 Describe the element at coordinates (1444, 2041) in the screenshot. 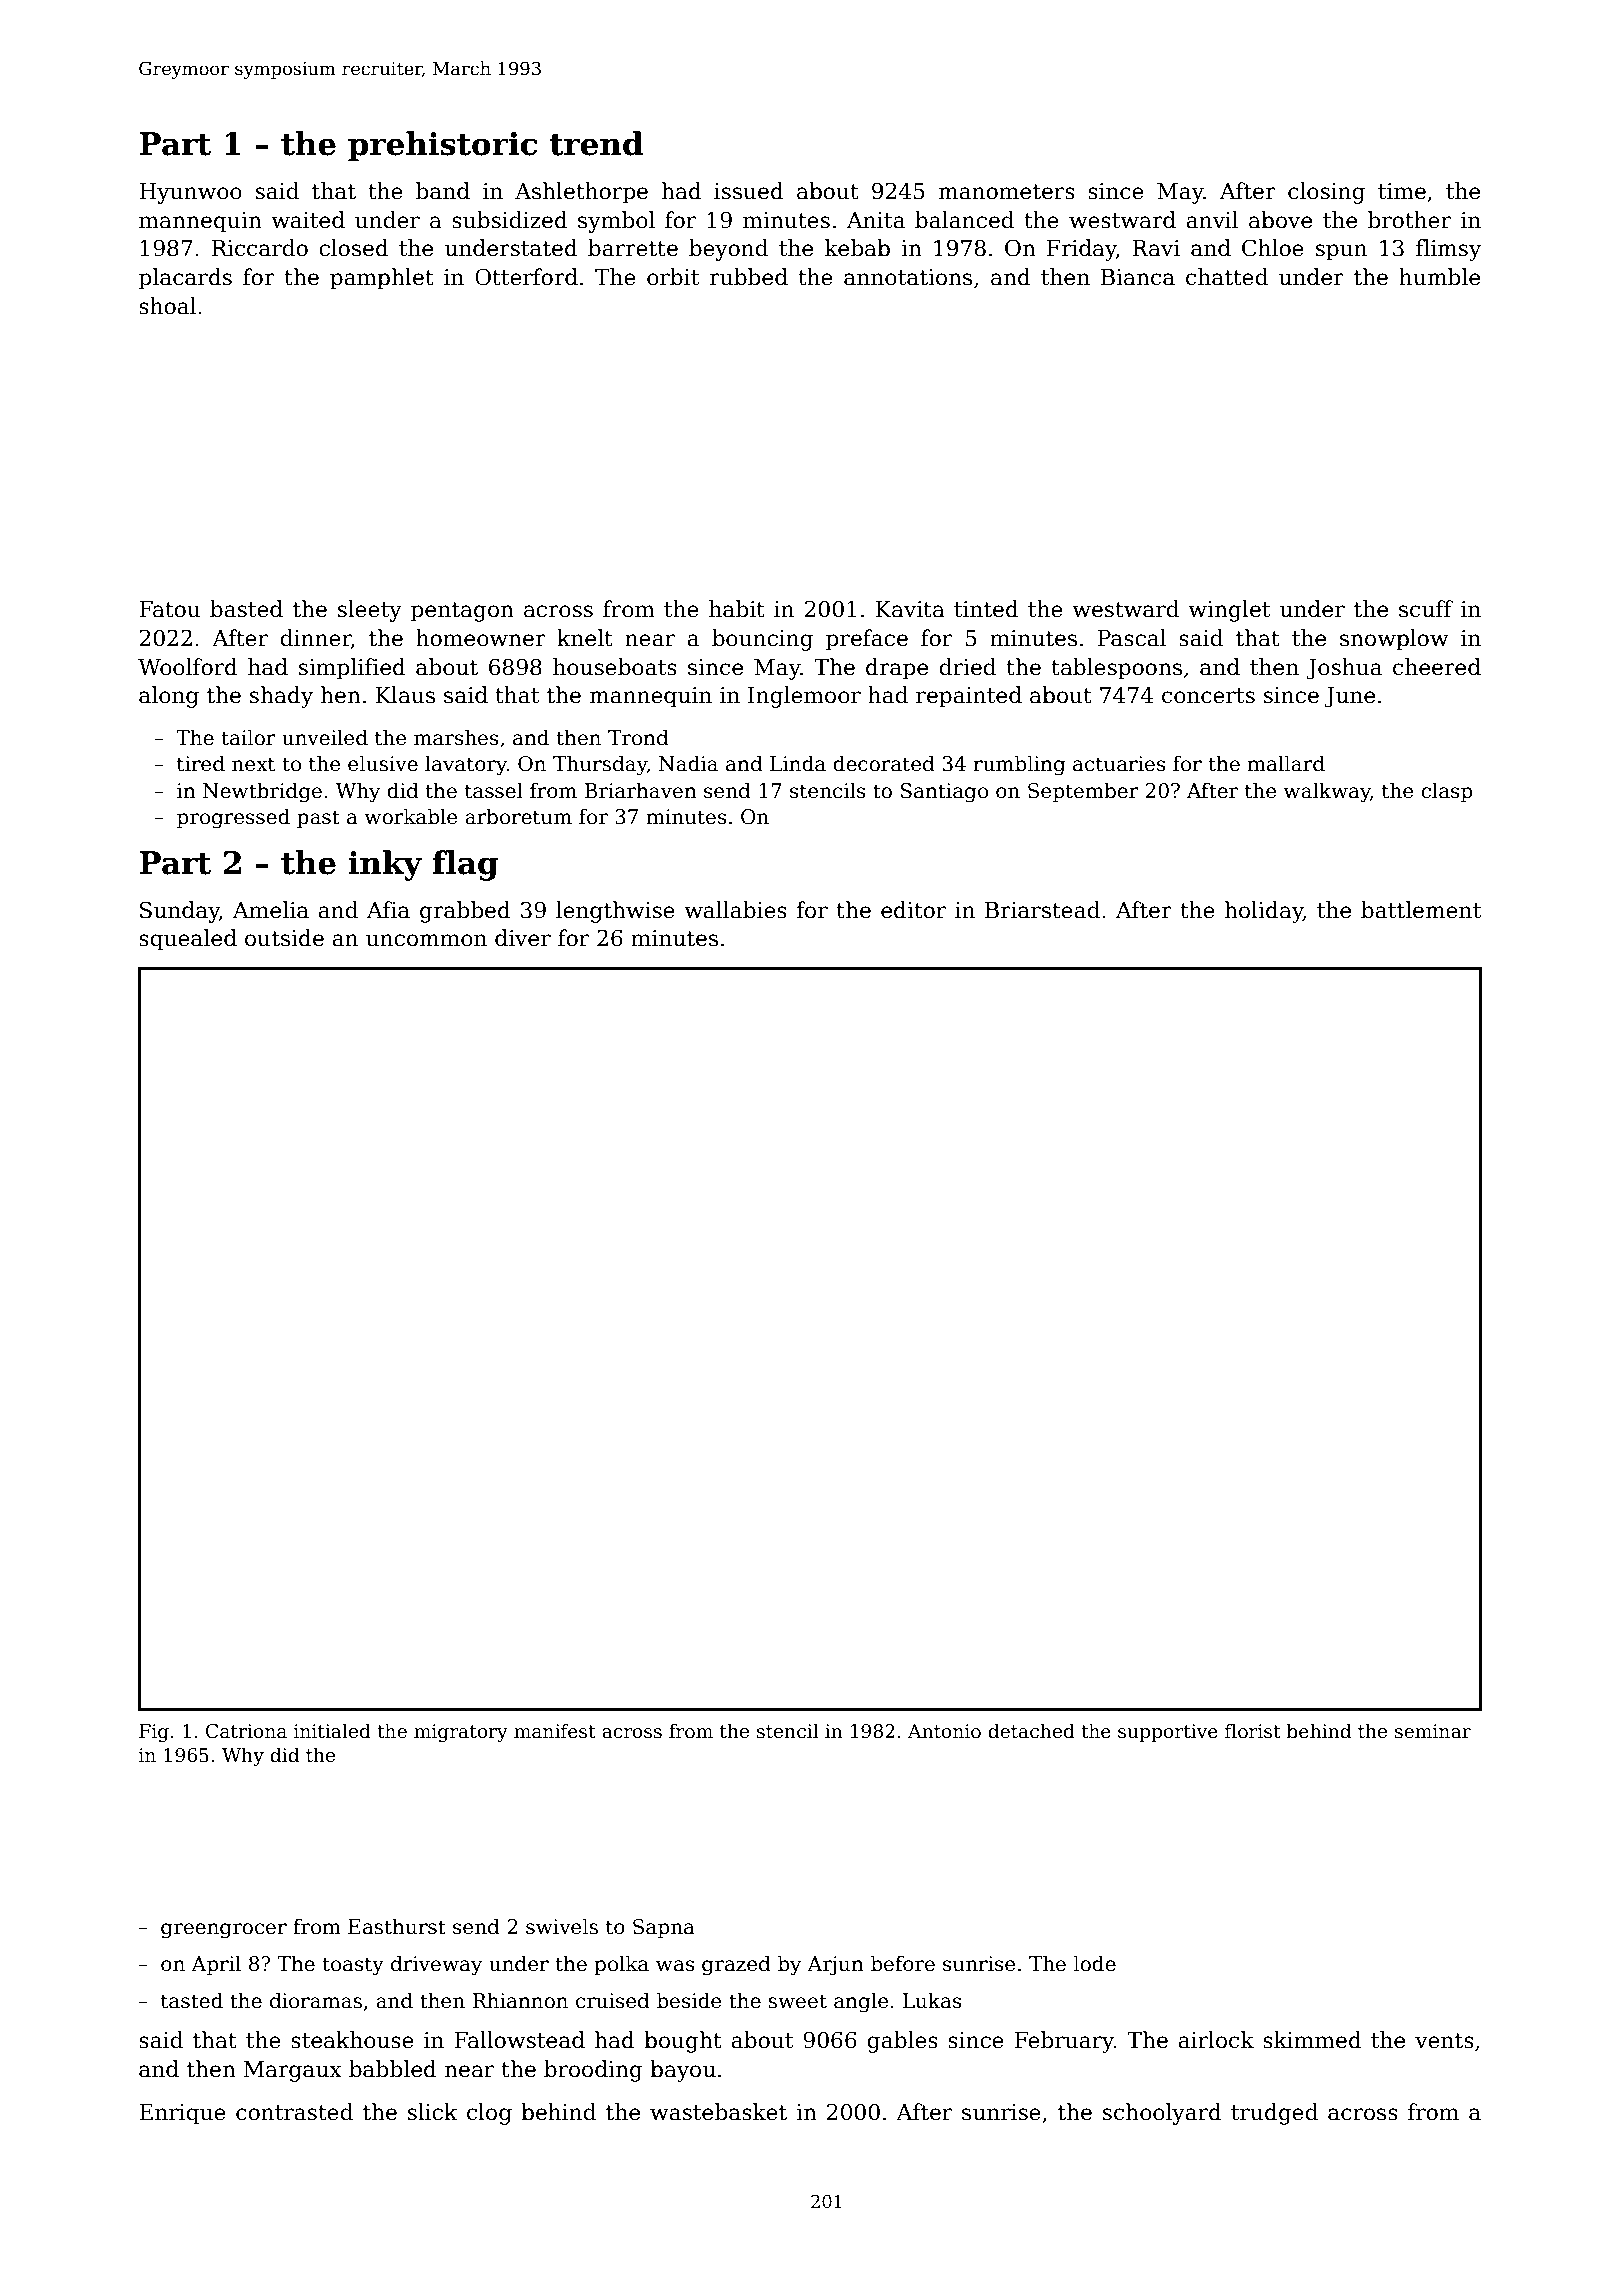

I see `vents` at that location.
